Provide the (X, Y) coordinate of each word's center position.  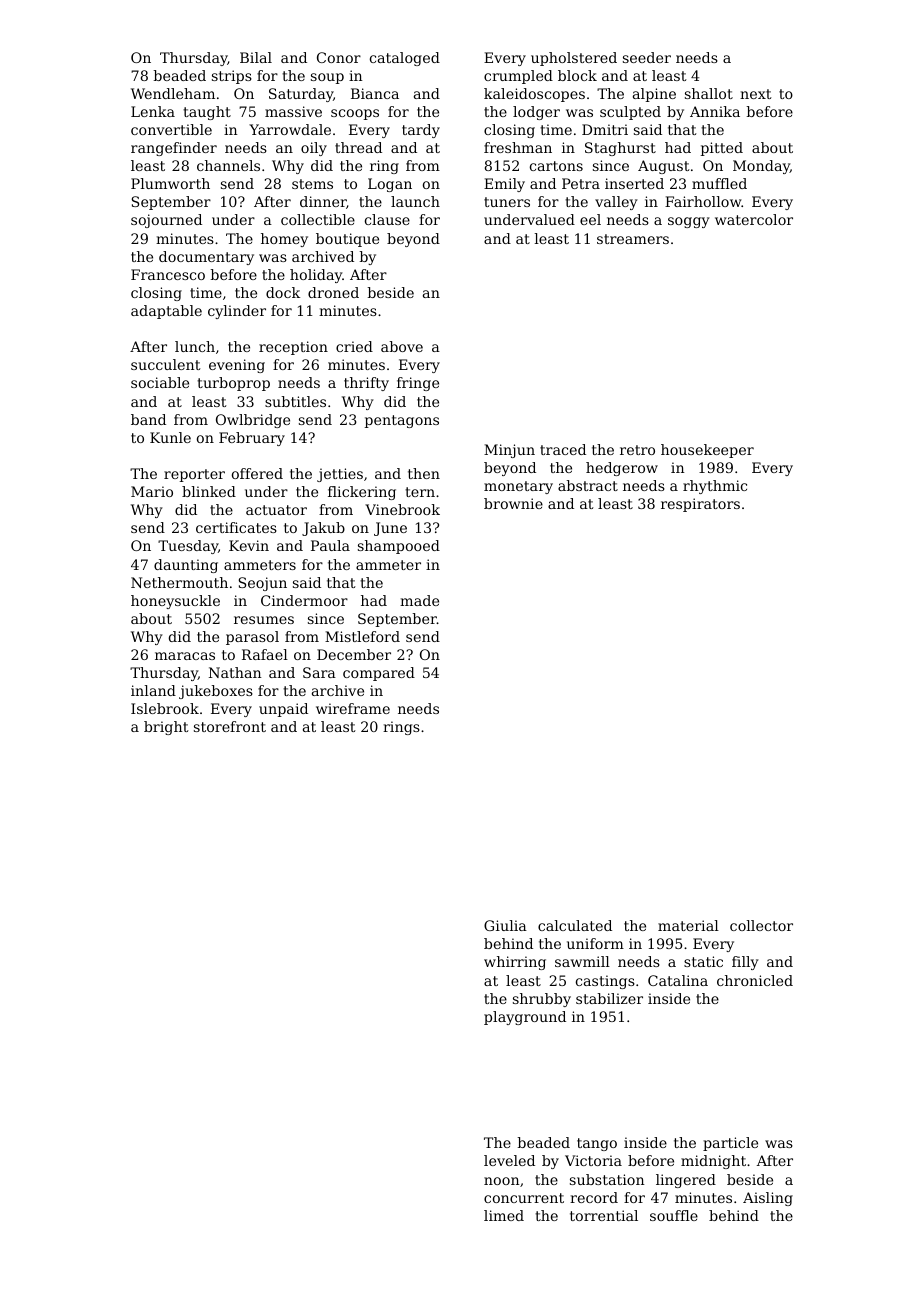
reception (293, 348)
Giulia (505, 925)
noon (502, 1181)
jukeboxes (216, 692)
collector (761, 925)
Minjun (509, 451)
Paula (330, 545)
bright (166, 728)
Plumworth (170, 183)
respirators (700, 505)
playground (525, 1018)
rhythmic (715, 487)
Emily (504, 185)
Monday (761, 167)
